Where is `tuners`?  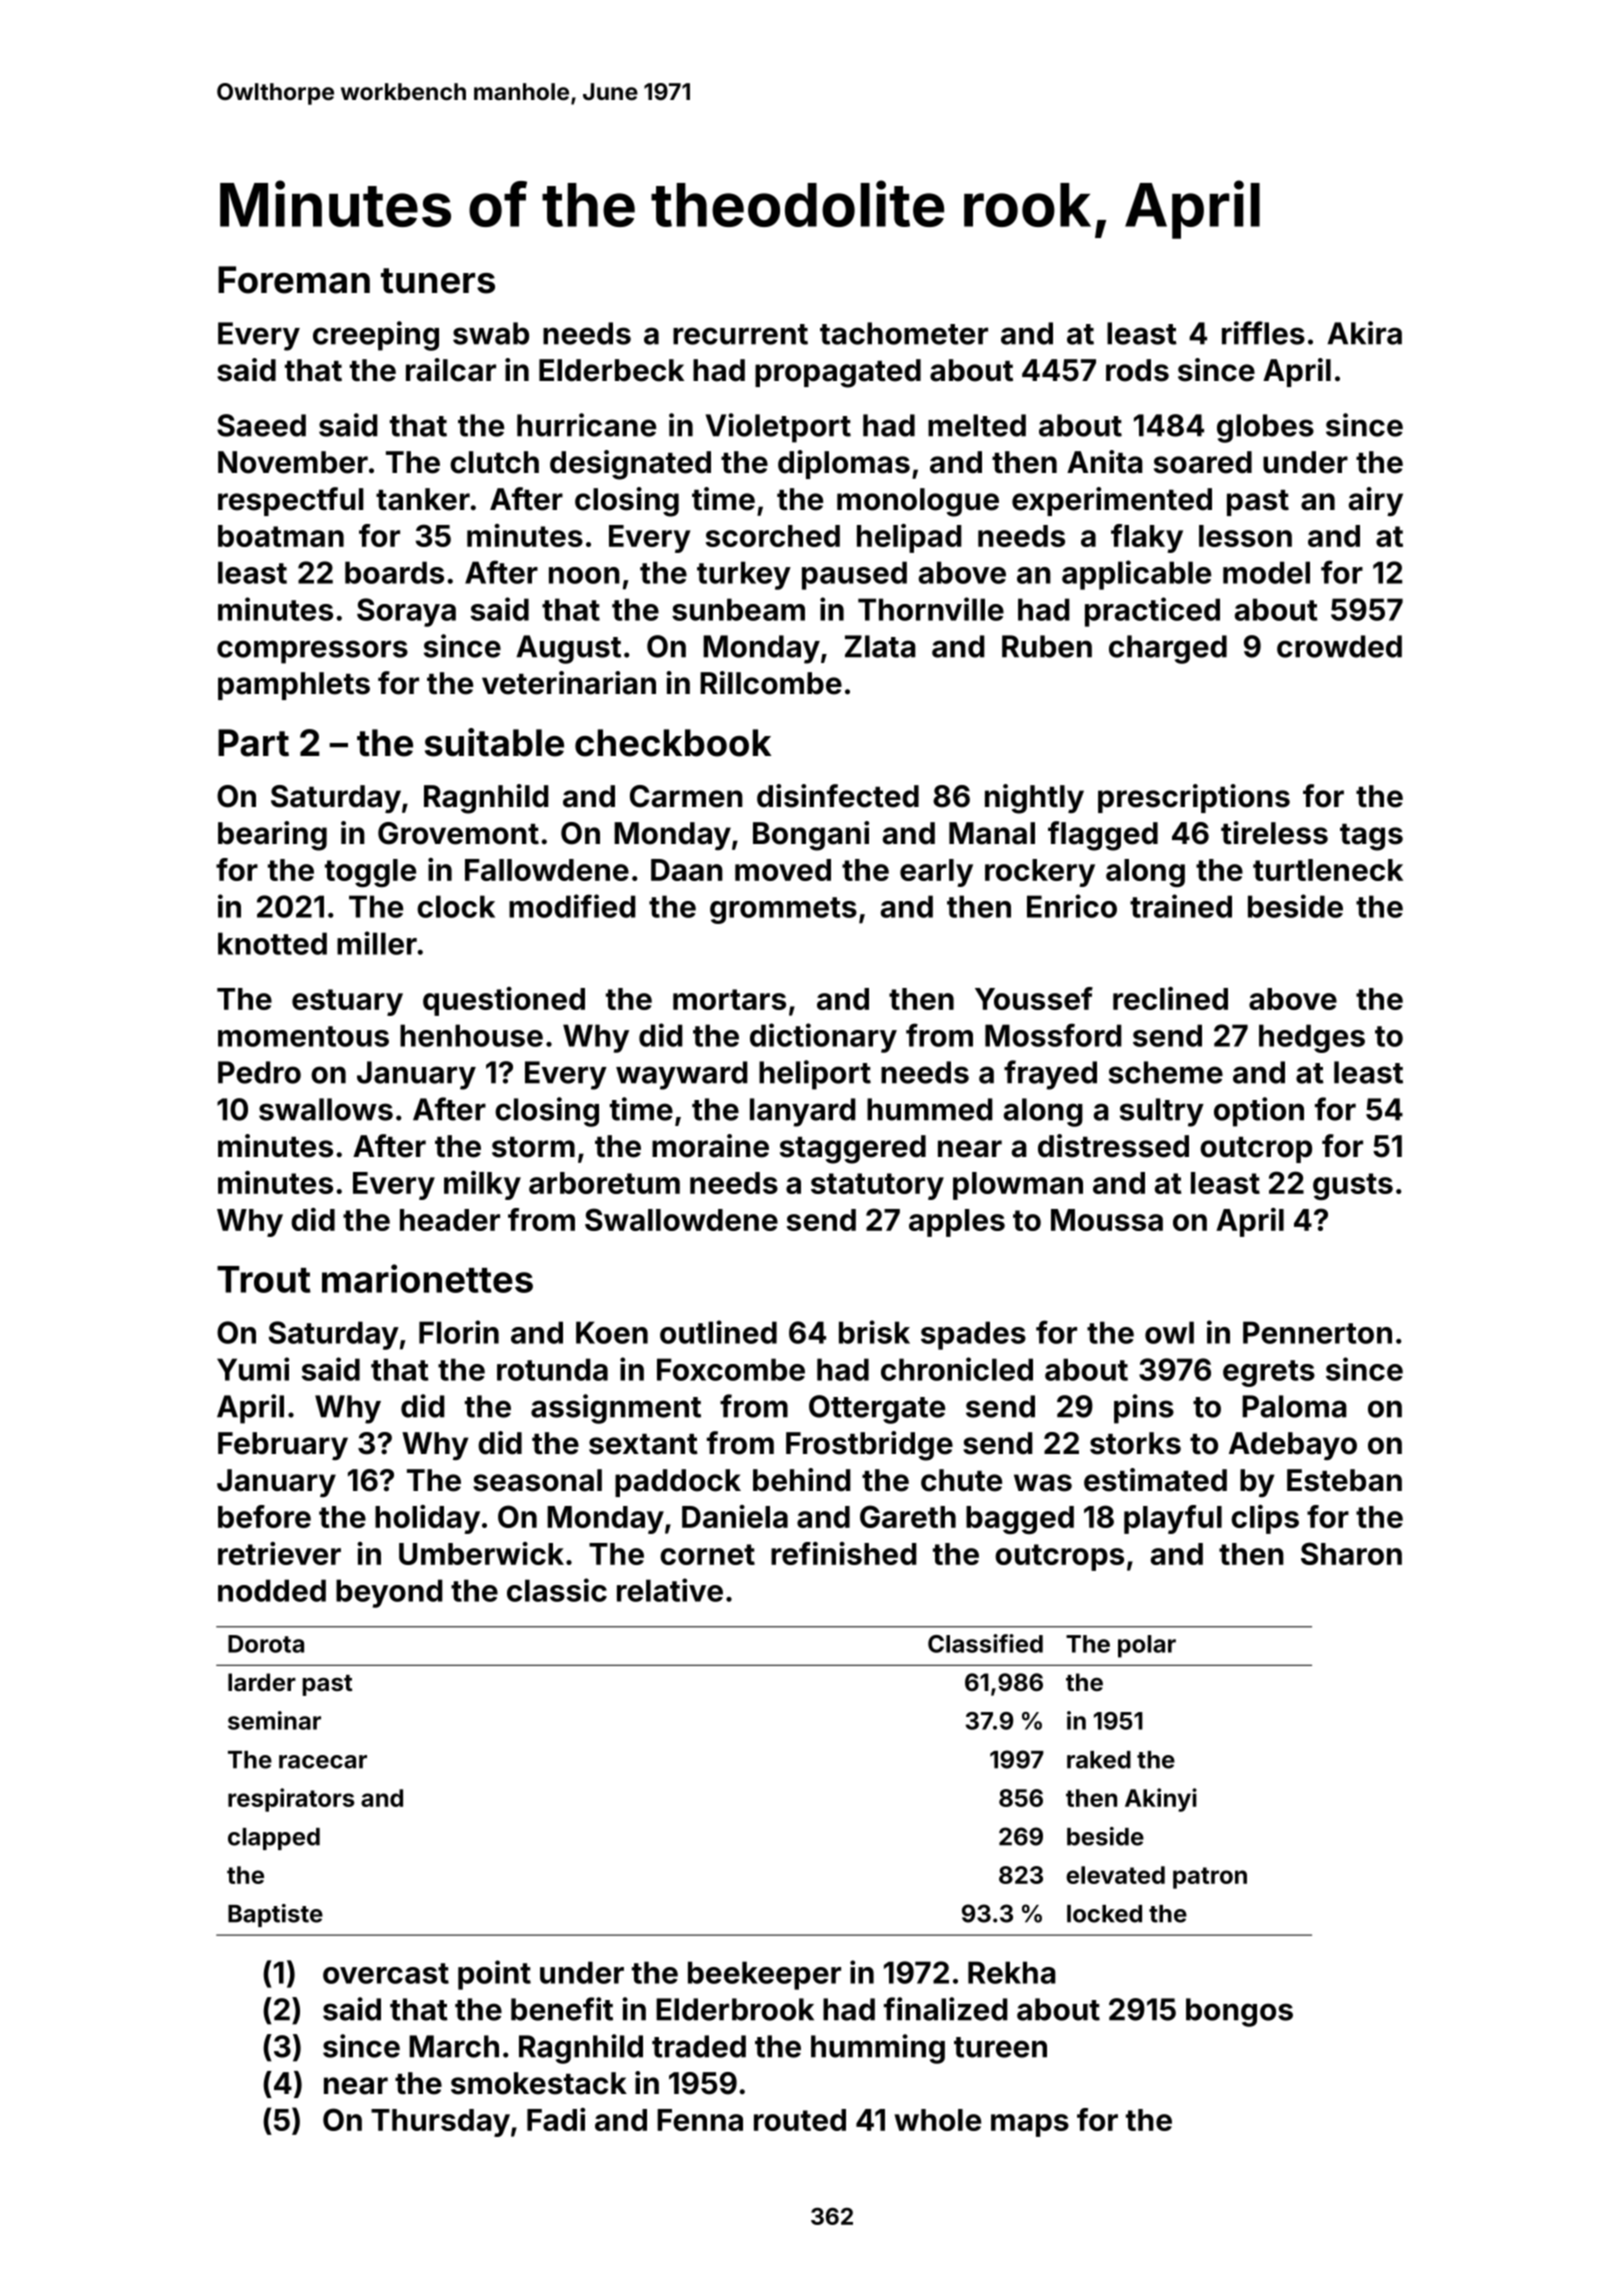
tuners is located at coordinates (438, 281).
